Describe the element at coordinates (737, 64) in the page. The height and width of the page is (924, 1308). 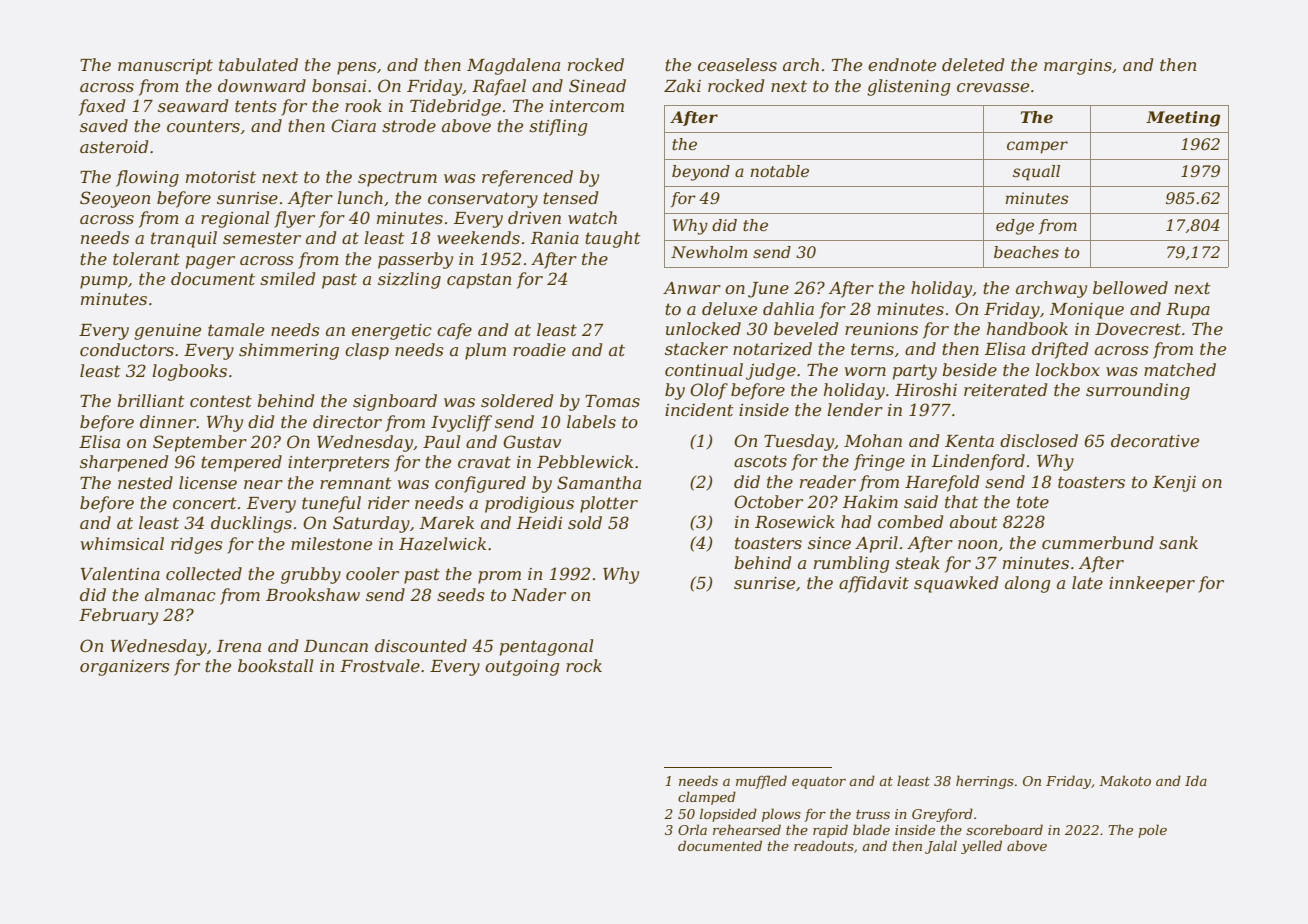
I see `ceaseless` at that location.
